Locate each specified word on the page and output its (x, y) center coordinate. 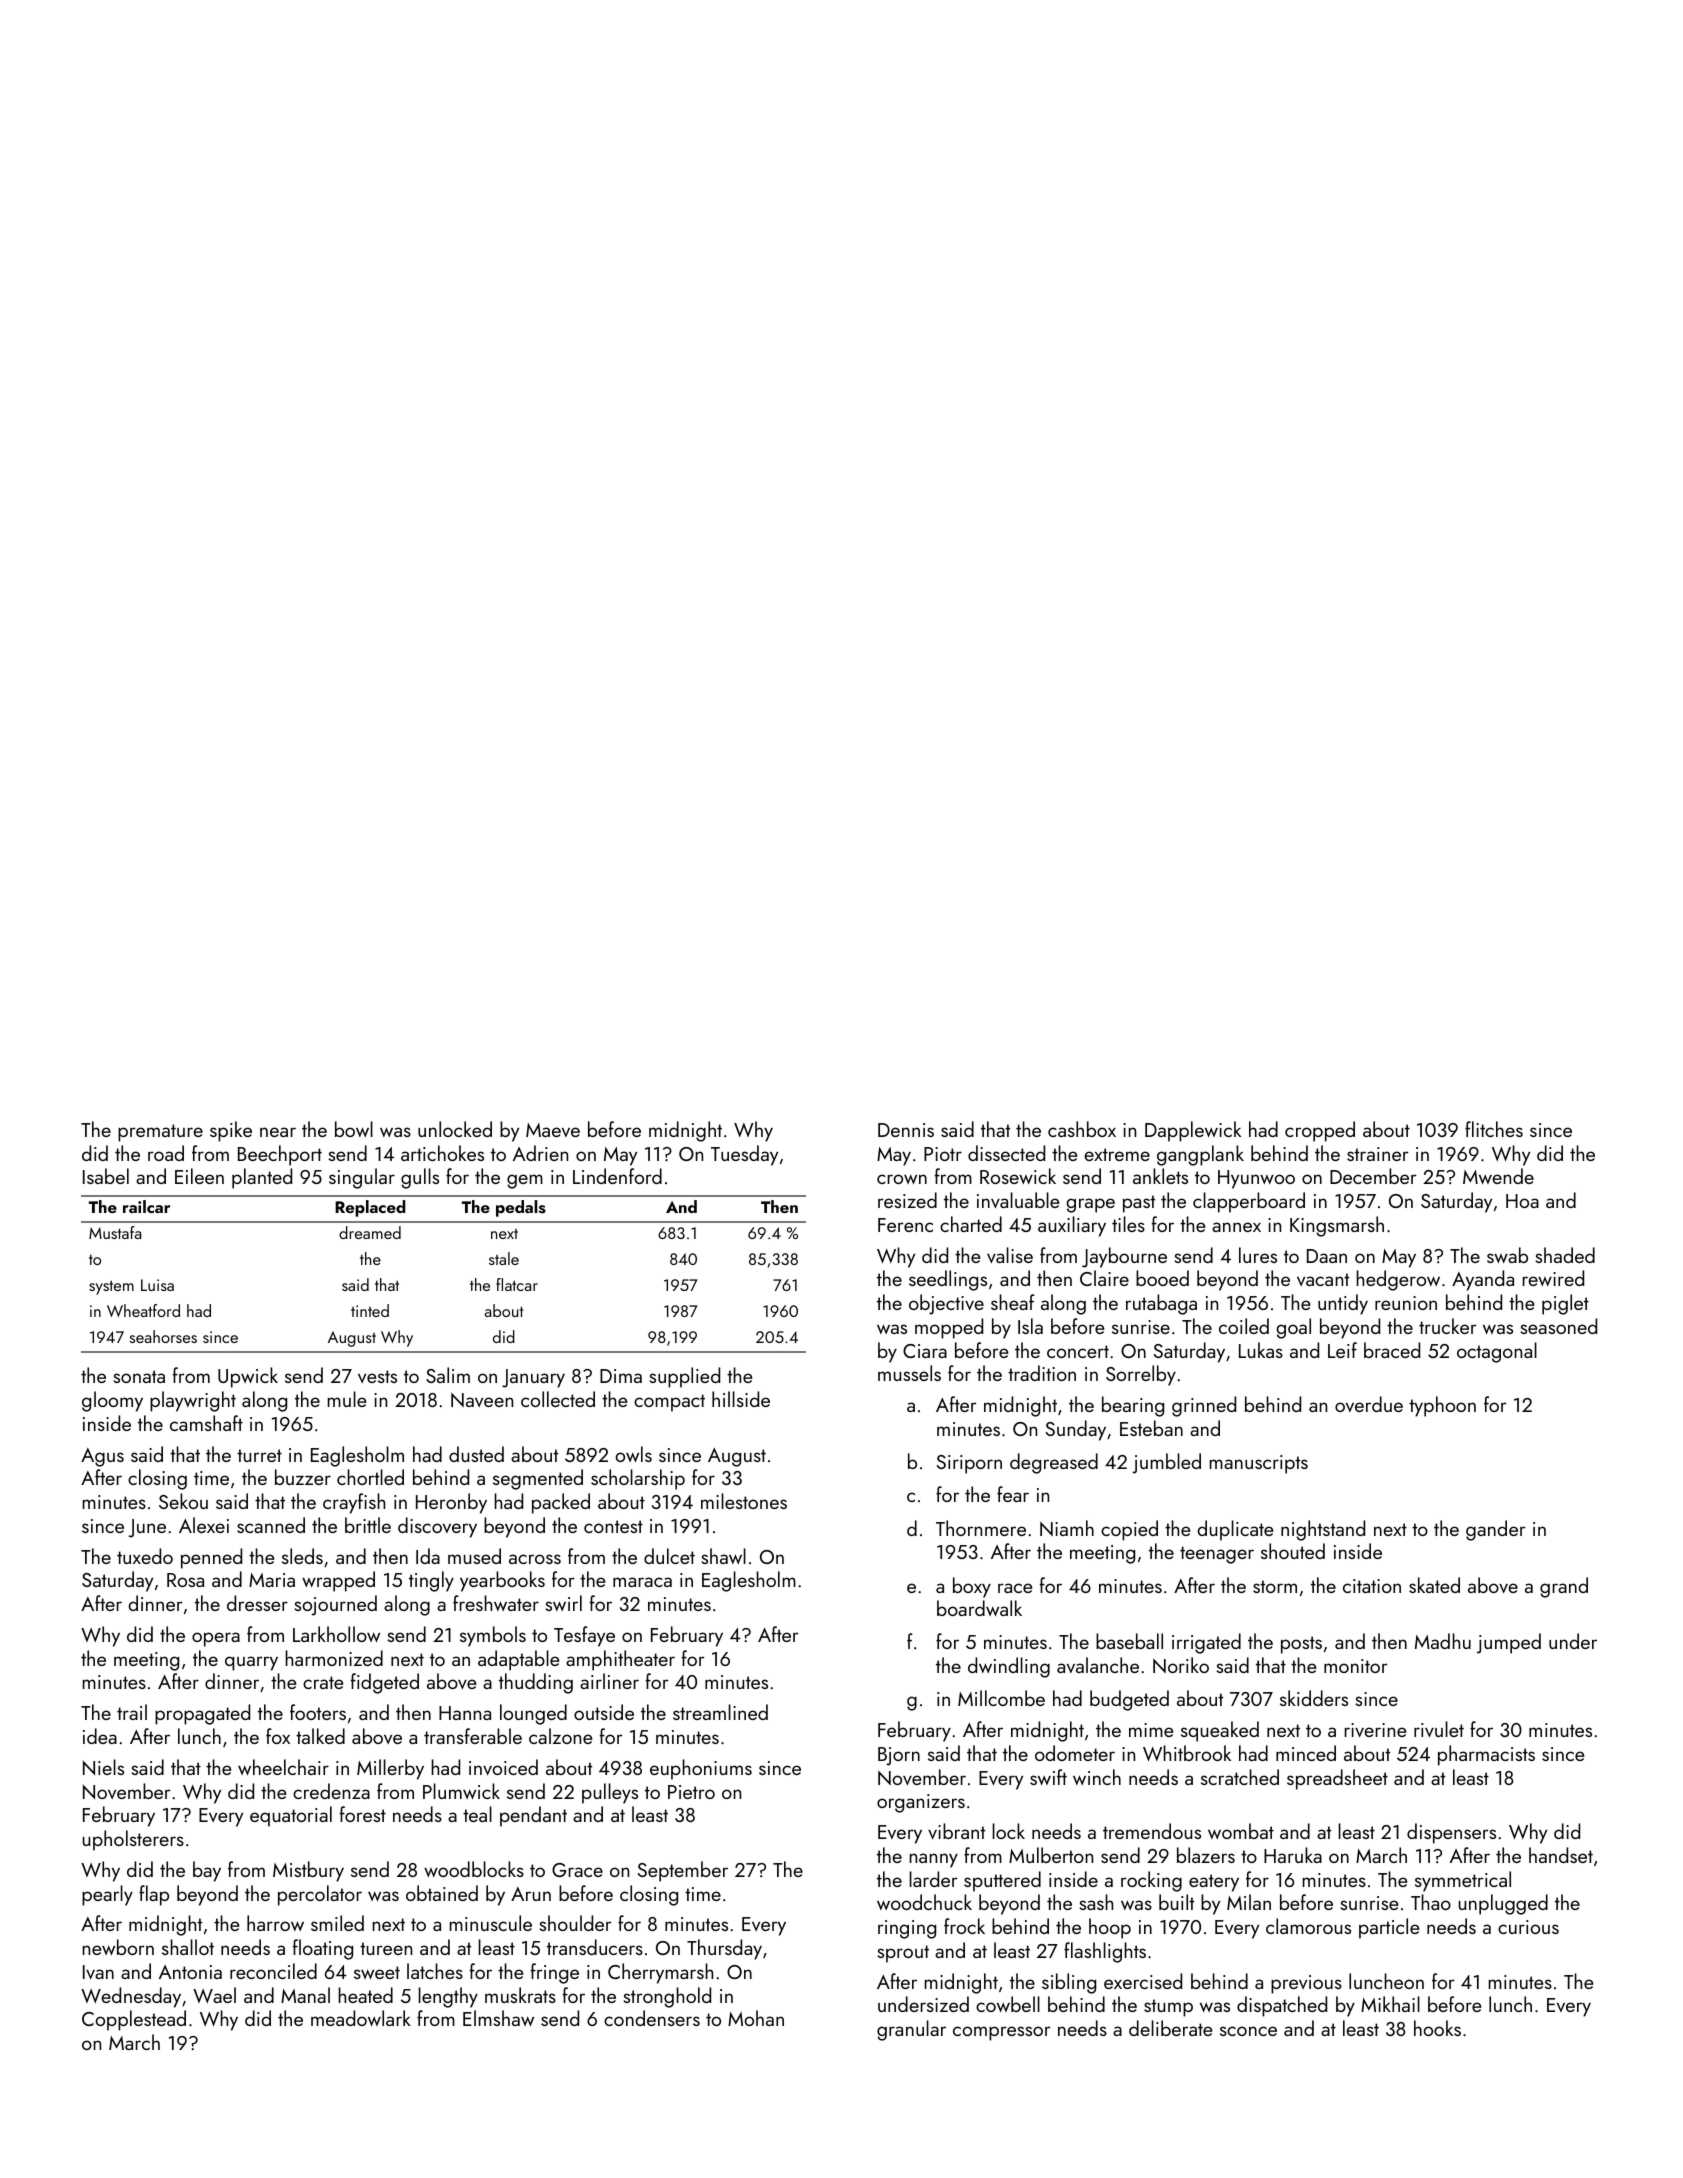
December (1373, 1176)
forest (363, 1814)
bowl (354, 1129)
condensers (652, 2018)
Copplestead (134, 2020)
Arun (531, 1894)
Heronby (451, 1503)
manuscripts (1258, 1464)
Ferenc (905, 1225)
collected (558, 1399)
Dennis (906, 1130)
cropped (1320, 1131)
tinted (370, 1310)
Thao (1431, 1902)
